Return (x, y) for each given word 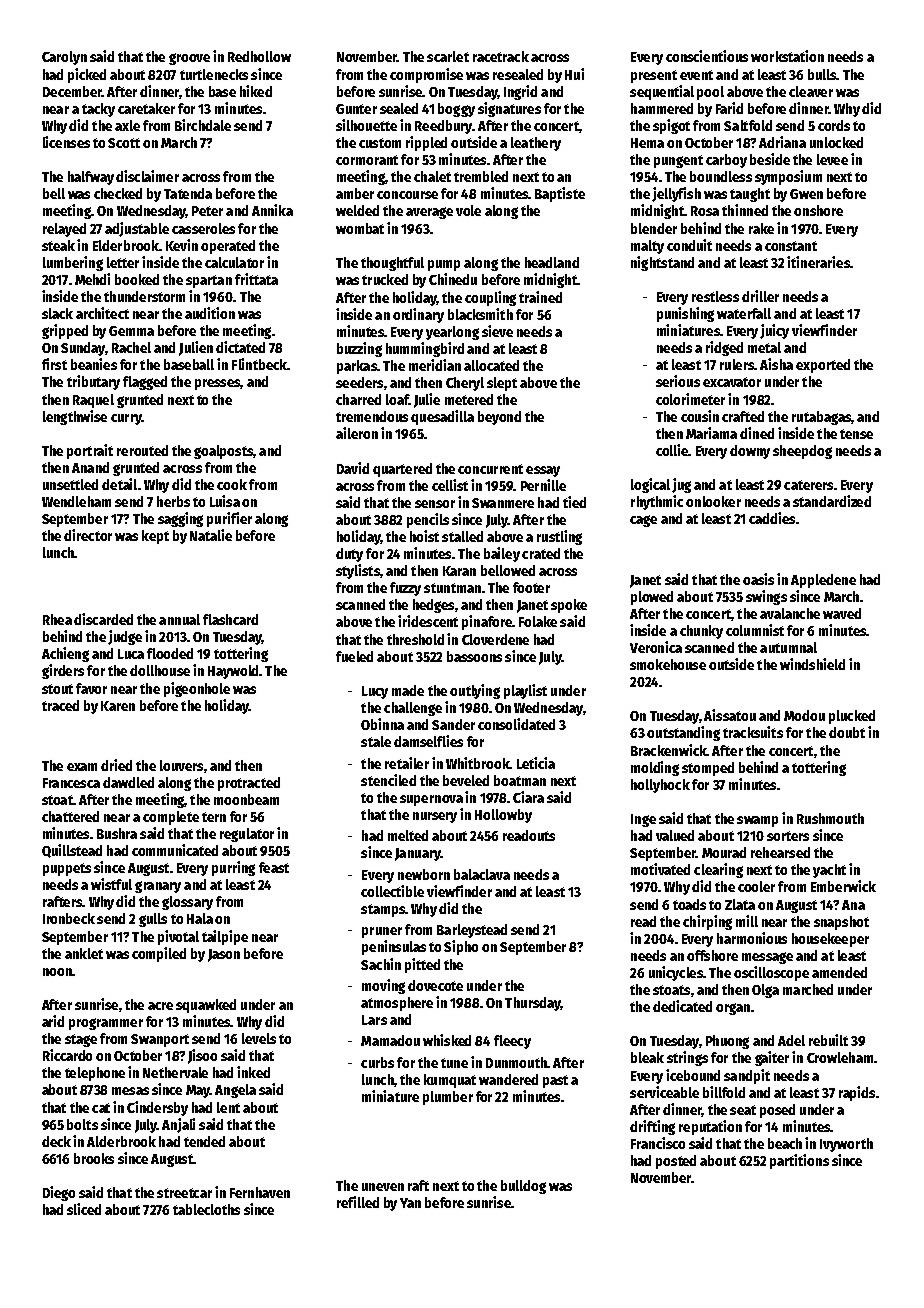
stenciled (388, 780)
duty (349, 555)
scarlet (448, 56)
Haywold (233, 672)
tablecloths (206, 1209)
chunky (701, 632)
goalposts (223, 452)
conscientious (707, 56)
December (72, 91)
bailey (502, 554)
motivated (660, 869)
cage (643, 521)
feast (274, 867)
